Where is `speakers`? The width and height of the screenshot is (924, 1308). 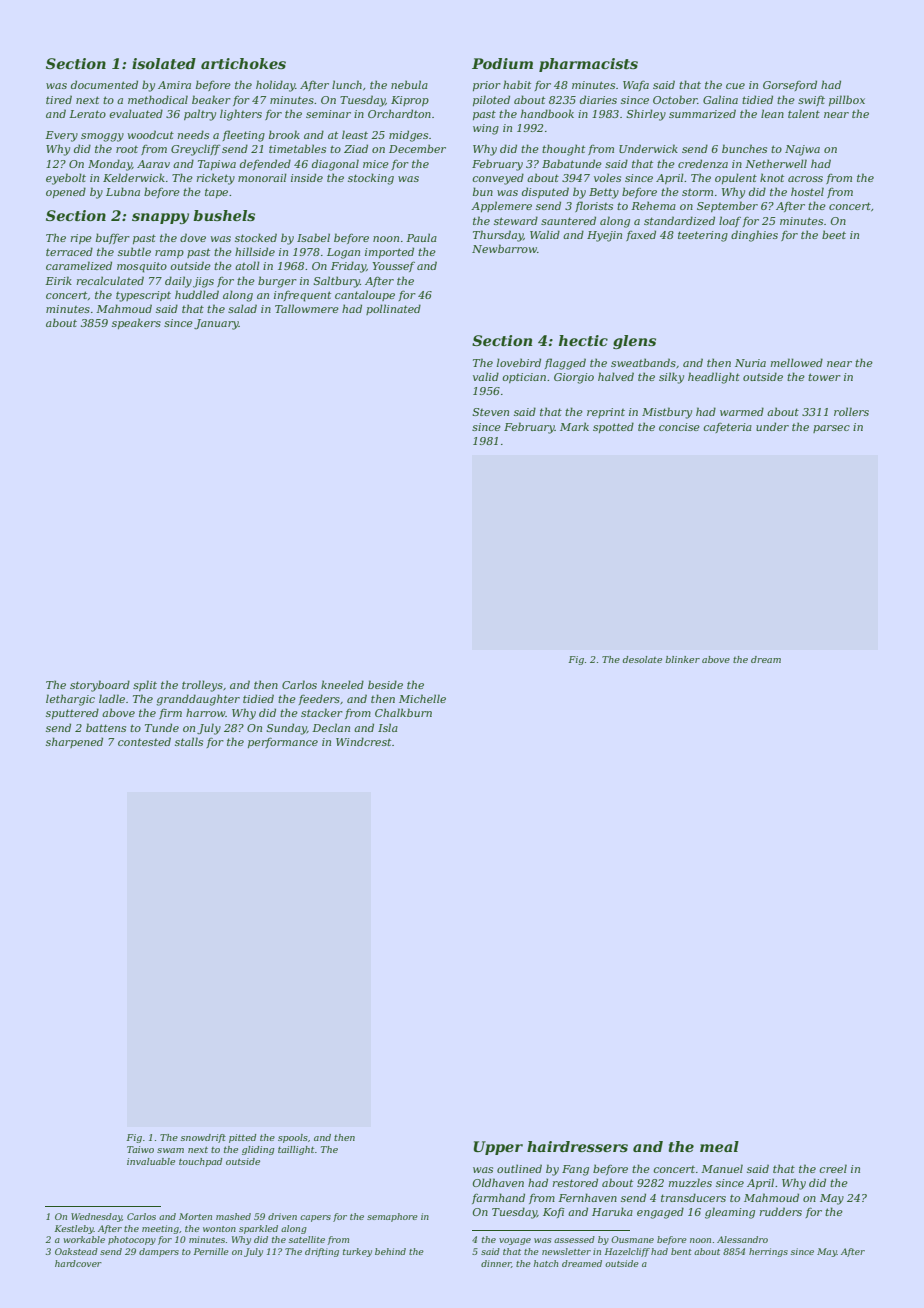 speakers is located at coordinates (136, 323).
